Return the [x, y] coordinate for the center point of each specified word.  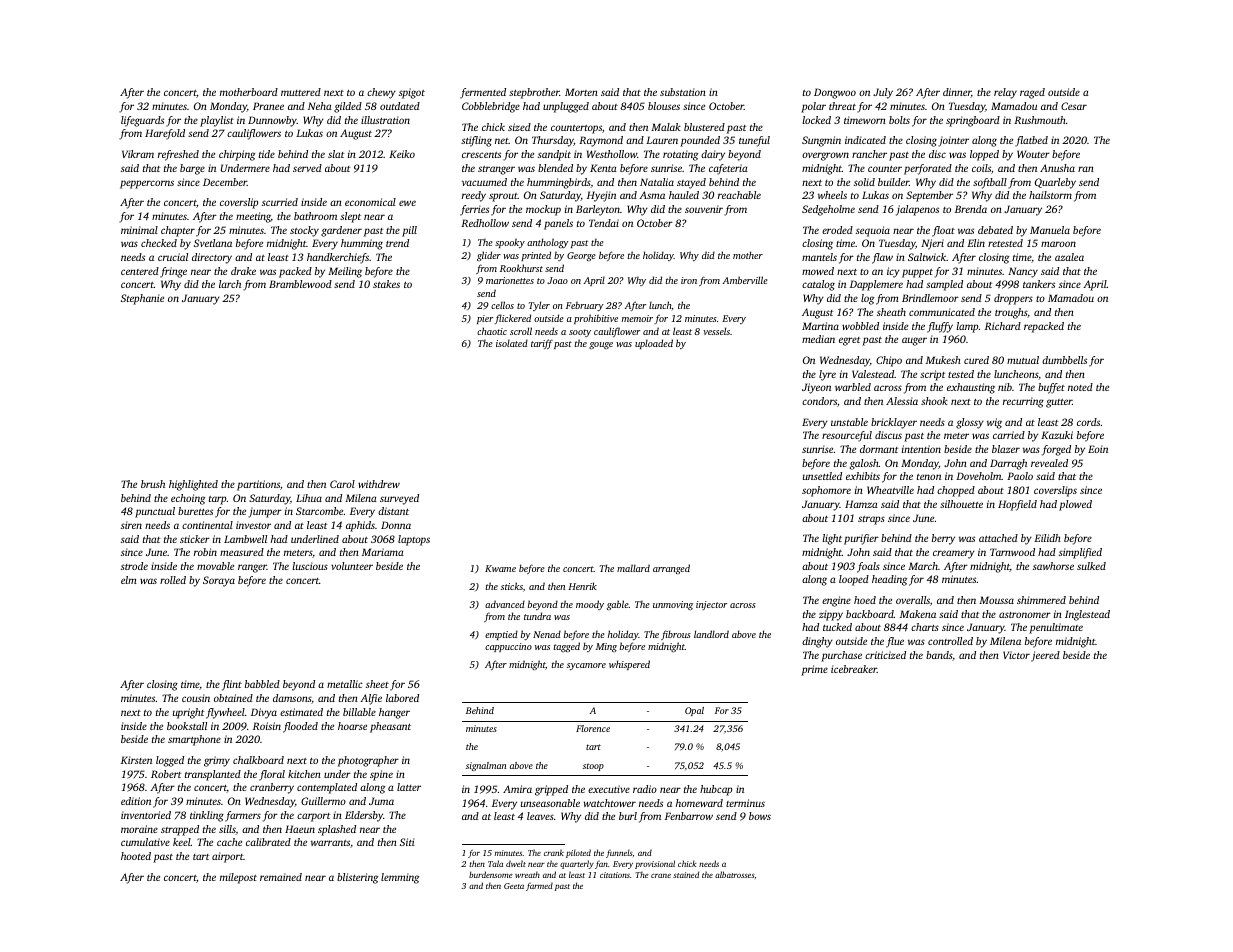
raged [1032, 93]
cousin [196, 698]
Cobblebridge [491, 107]
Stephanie [142, 299]
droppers [1013, 299]
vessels [716, 331]
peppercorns [147, 184]
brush [153, 484]
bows [760, 816]
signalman [486, 766]
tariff [542, 344]
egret [849, 341]
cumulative [145, 842]
